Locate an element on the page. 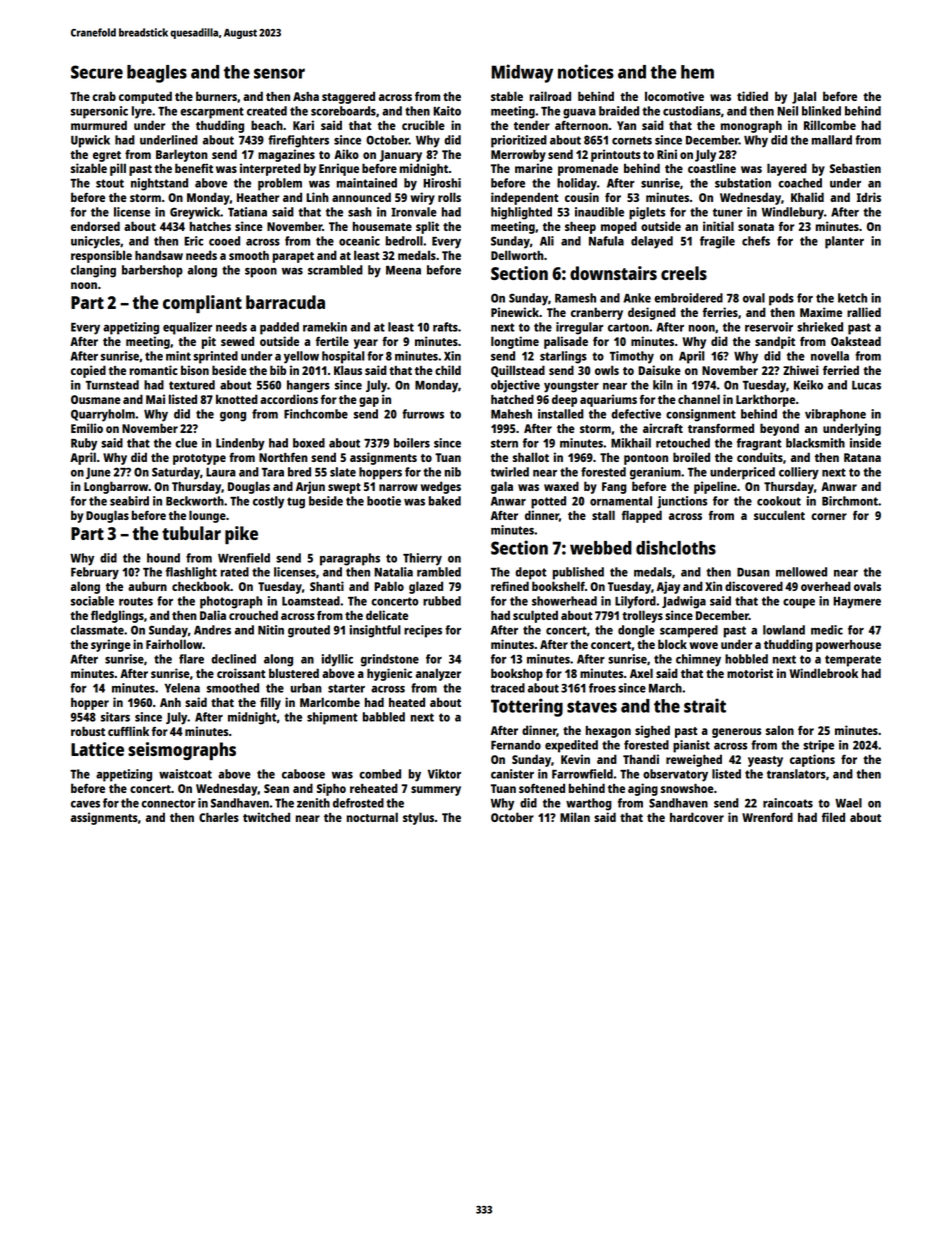 This image has height=1233, width=952. combed is located at coordinates (380, 774).
